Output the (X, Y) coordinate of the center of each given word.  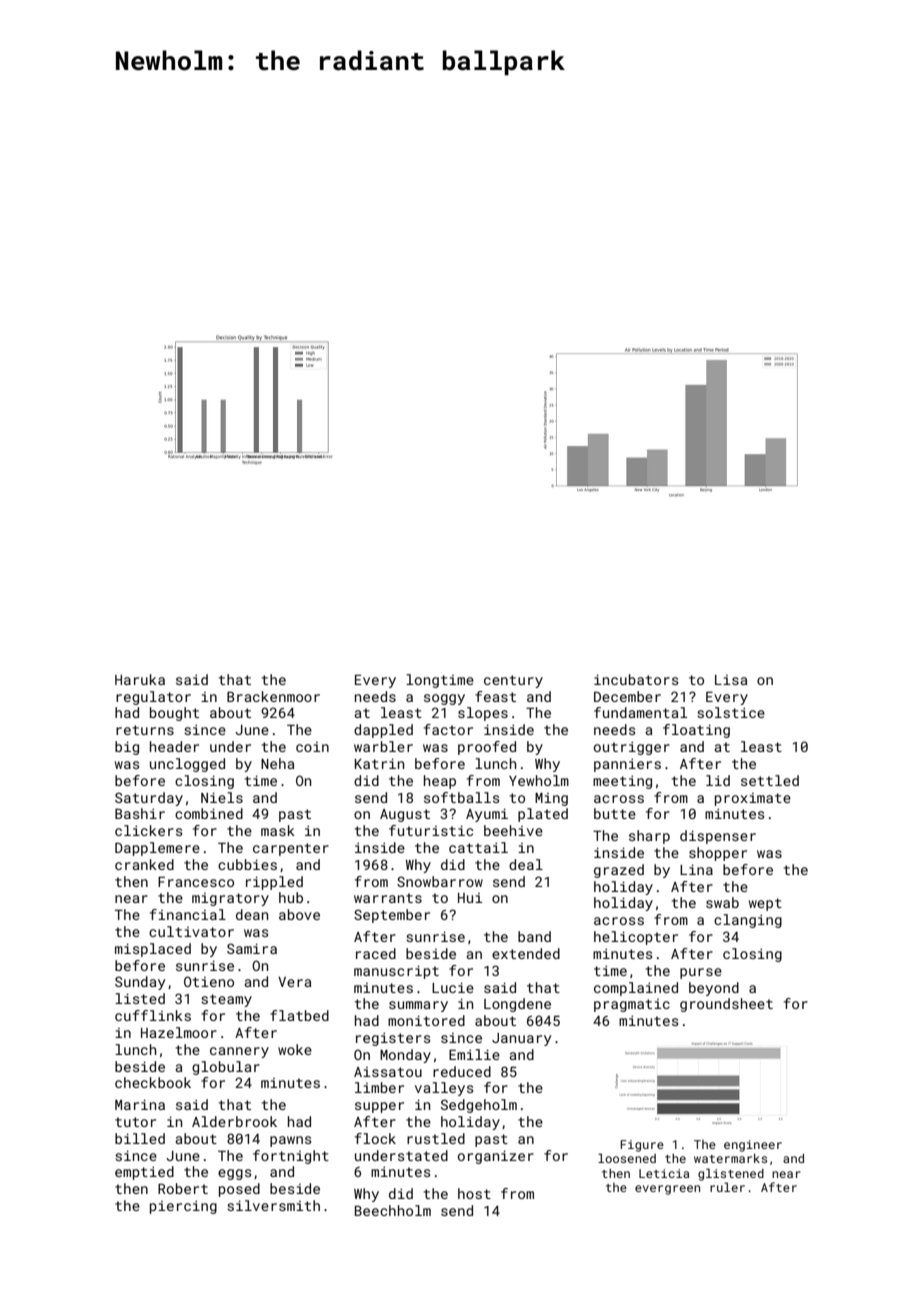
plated (543, 815)
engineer (753, 1146)
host (474, 1193)
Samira (252, 948)
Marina (140, 1104)
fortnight (291, 1157)
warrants (388, 898)
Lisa (731, 680)
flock (375, 1138)
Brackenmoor (273, 696)
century (513, 681)
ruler (727, 1187)
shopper (718, 854)
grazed (619, 871)
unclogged (187, 765)
